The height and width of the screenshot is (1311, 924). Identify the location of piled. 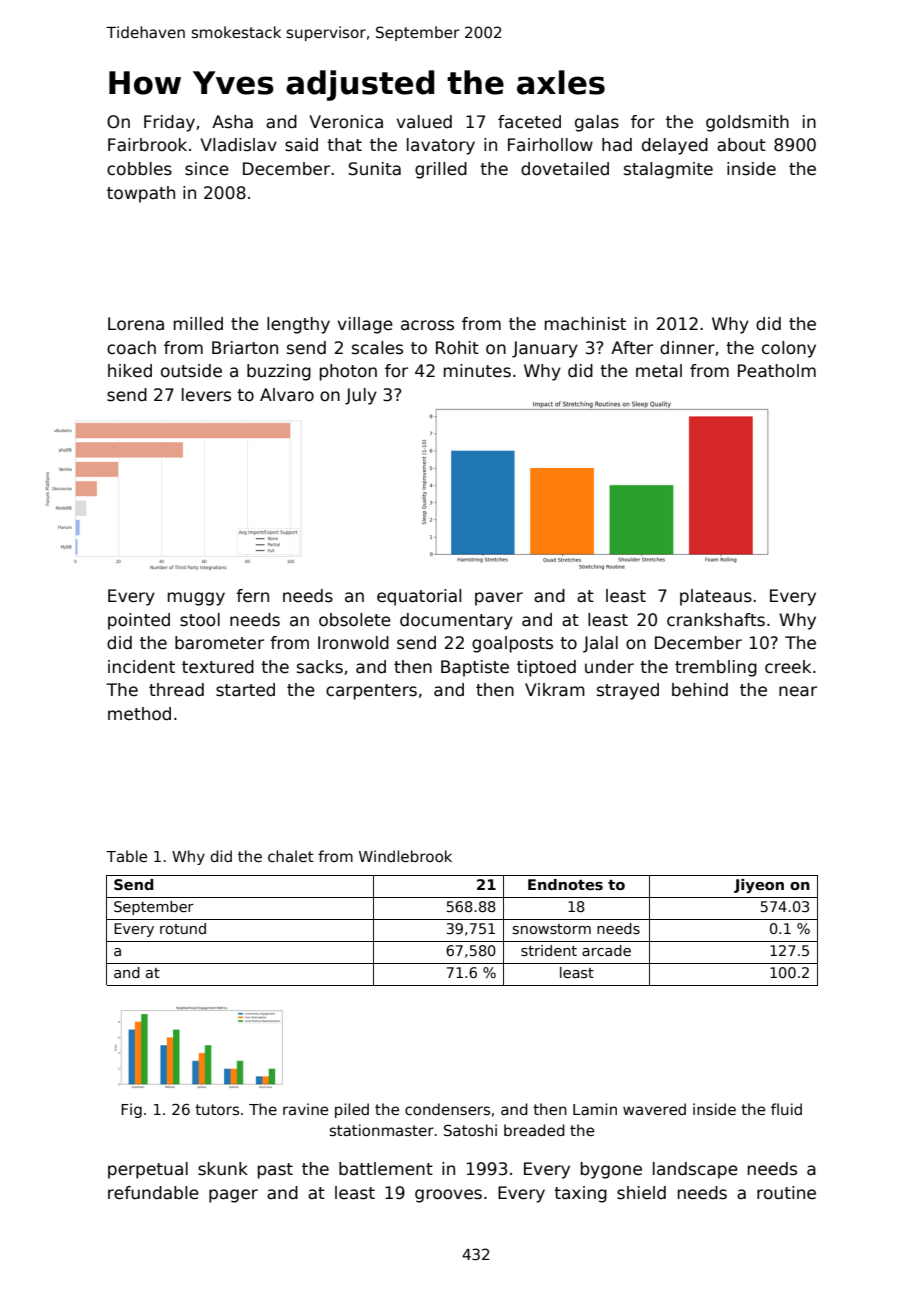
(352, 1110).
